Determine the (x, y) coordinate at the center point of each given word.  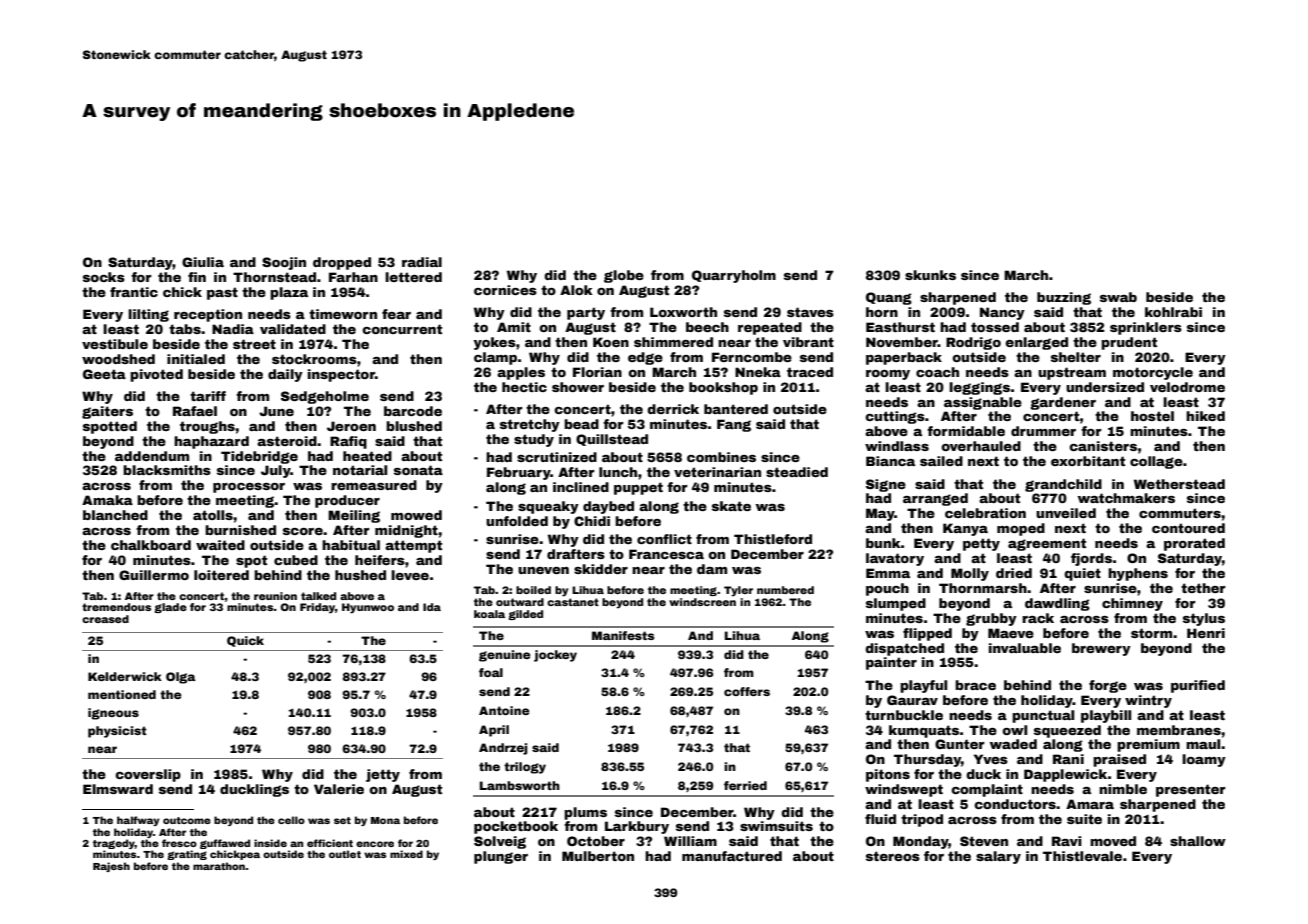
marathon (219, 866)
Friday (317, 608)
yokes (495, 343)
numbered (785, 590)
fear (396, 314)
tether (1203, 588)
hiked (1205, 416)
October (596, 841)
